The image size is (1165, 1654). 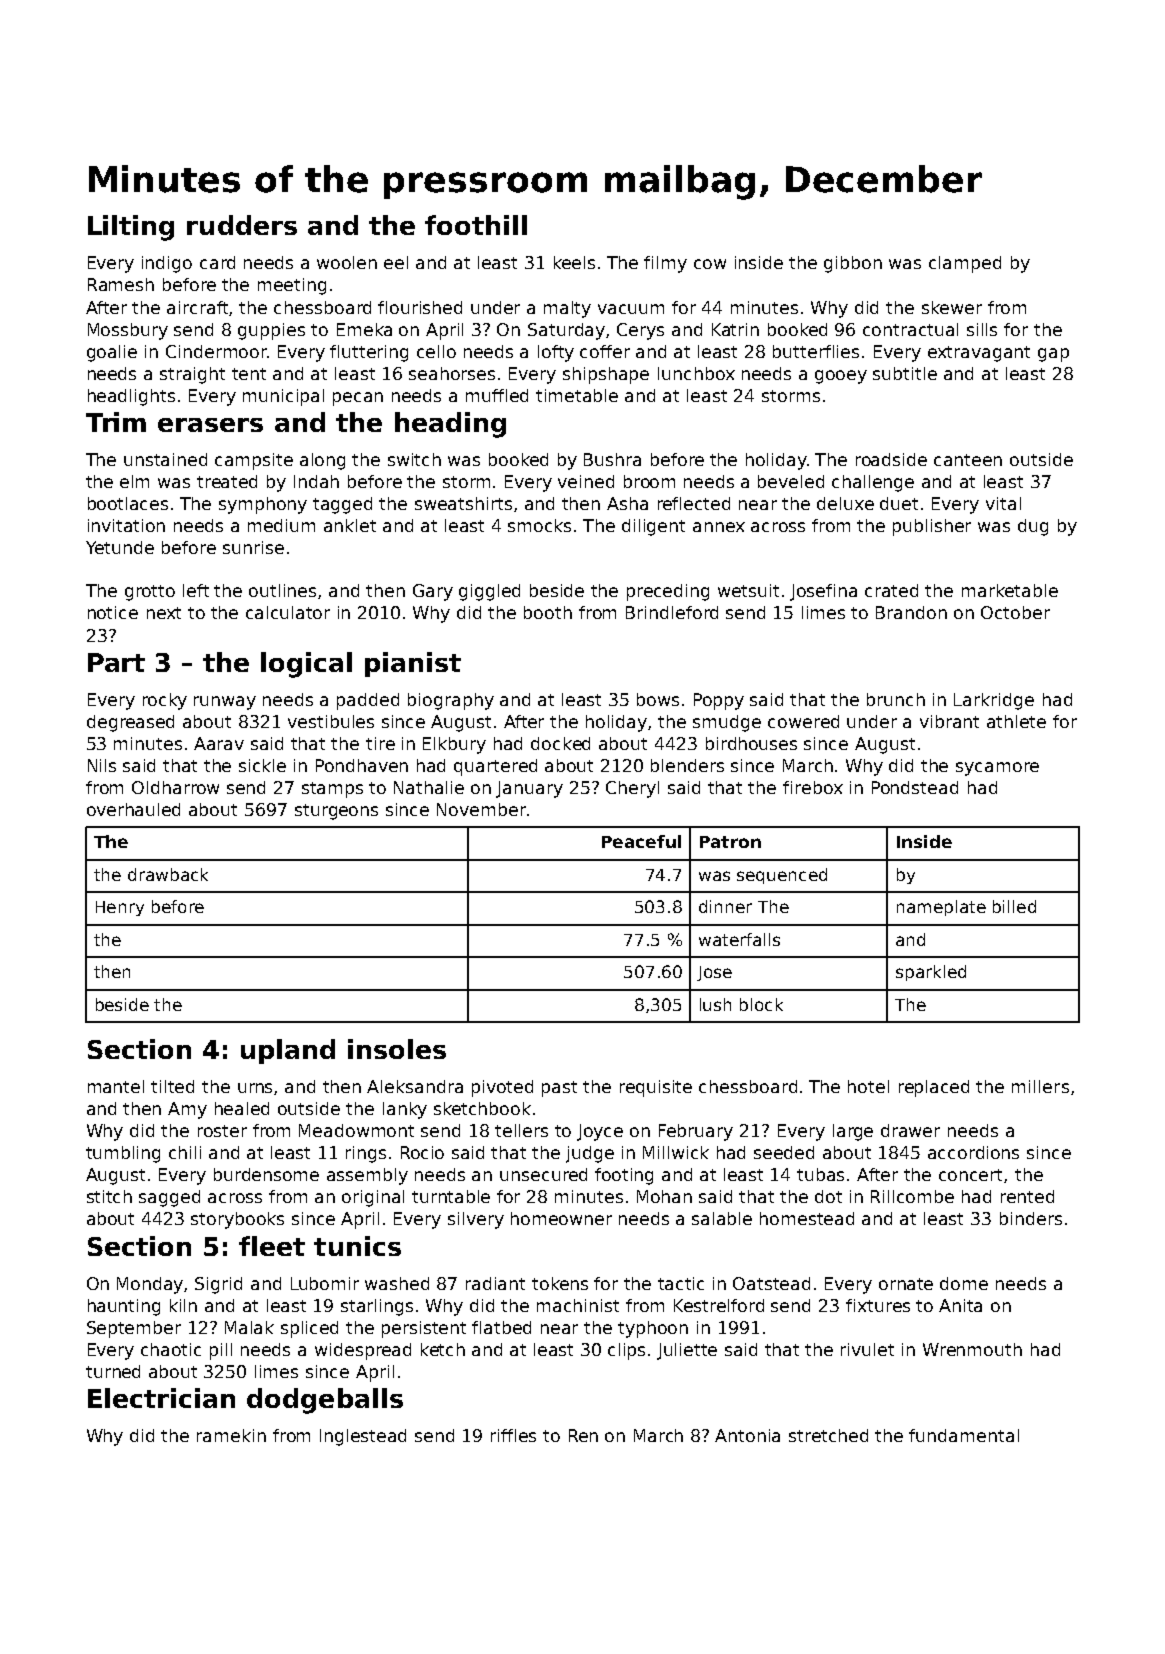 What do you see at coordinates (965, 264) in the image?
I see `clamped` at bounding box center [965, 264].
